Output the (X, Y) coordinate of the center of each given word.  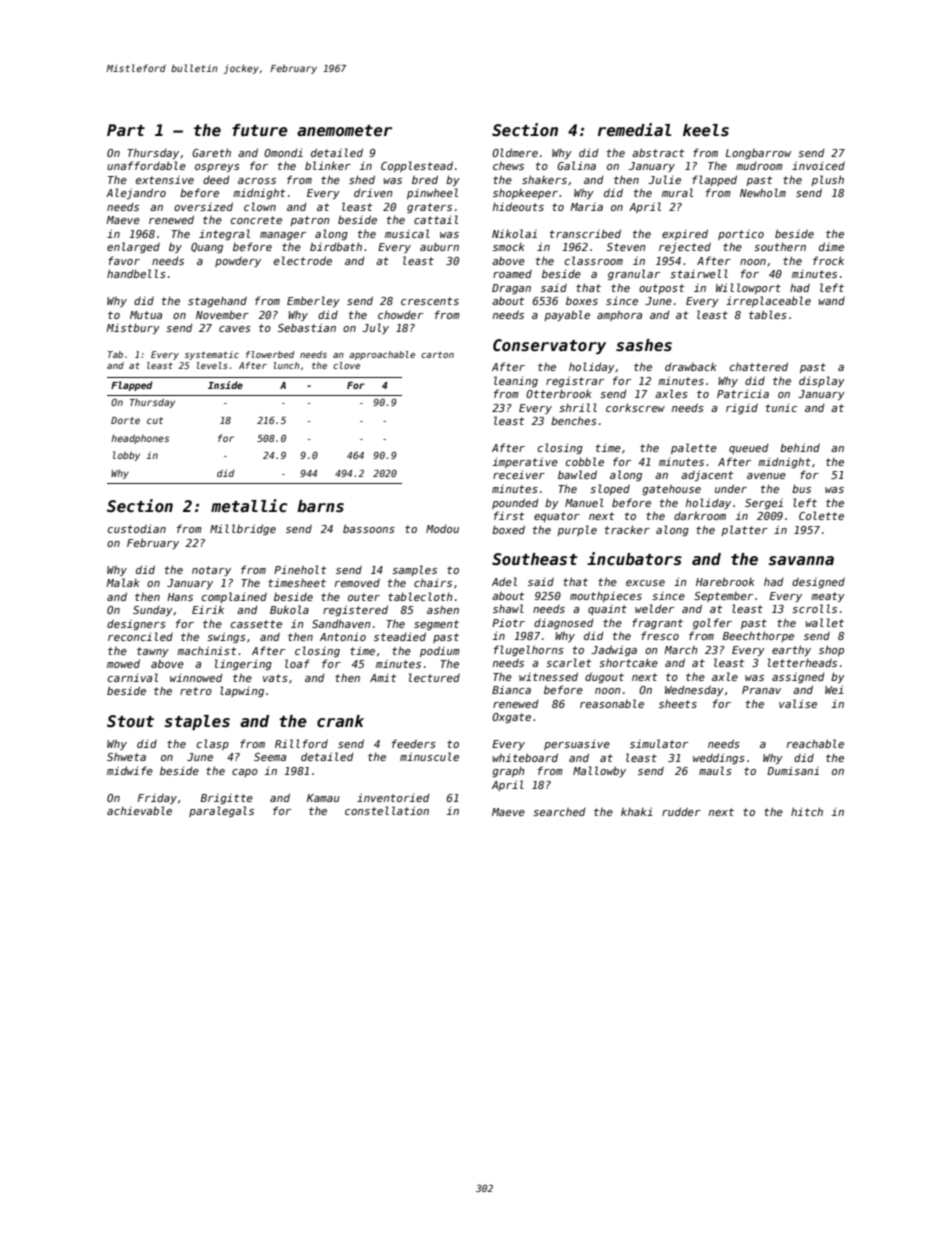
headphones (140, 439)
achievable (139, 810)
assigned (798, 678)
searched (559, 812)
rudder (681, 811)
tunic (781, 407)
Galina (576, 165)
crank (340, 721)
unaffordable (146, 165)
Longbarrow (758, 154)
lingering (243, 664)
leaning (516, 381)
